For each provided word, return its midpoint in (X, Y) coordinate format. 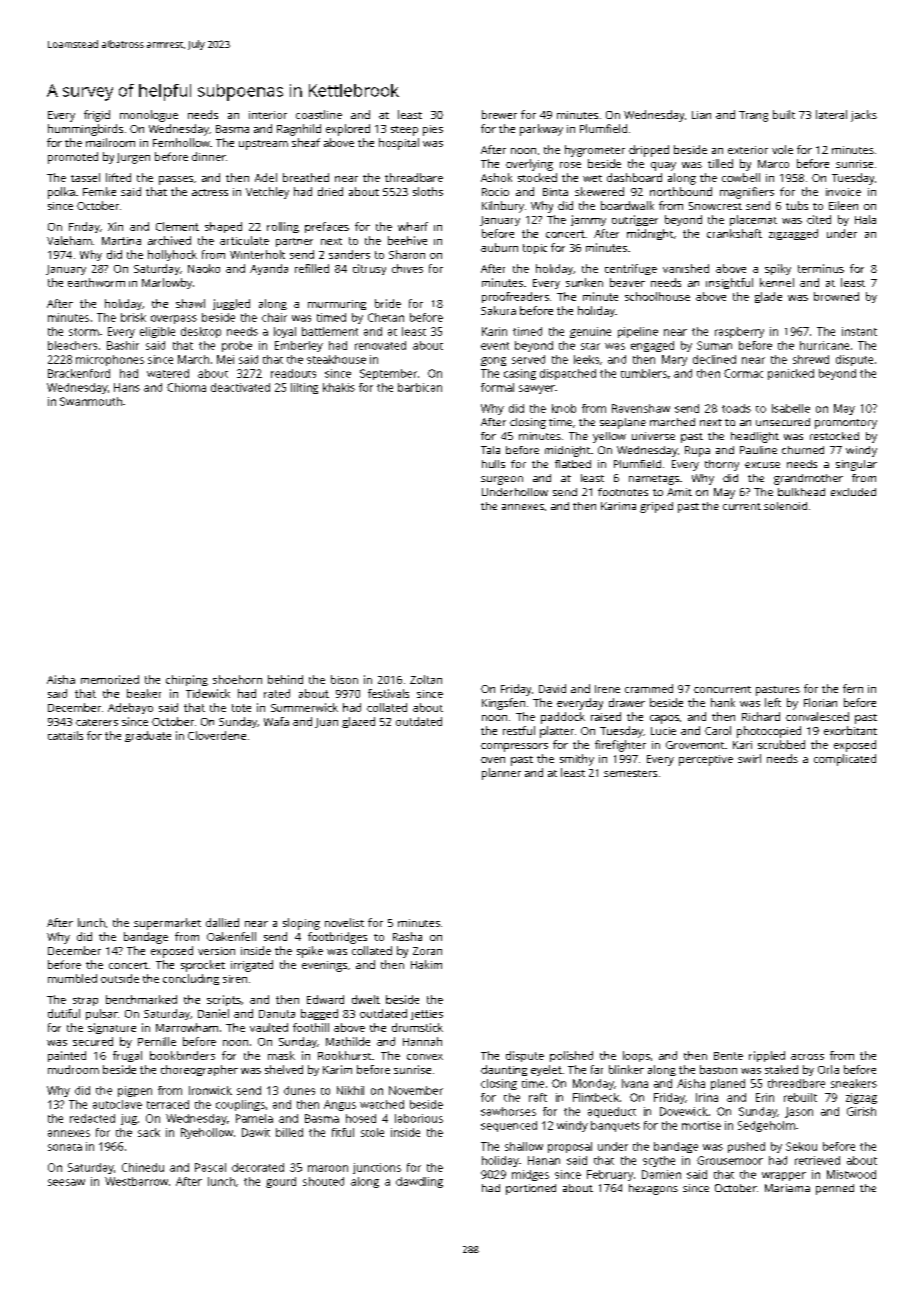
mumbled (72, 978)
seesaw (66, 1182)
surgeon (502, 480)
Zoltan (426, 679)
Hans (127, 387)
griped (656, 507)
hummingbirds (85, 130)
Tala (490, 450)
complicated (845, 760)
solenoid (785, 506)
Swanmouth (91, 401)
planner (501, 774)
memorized (110, 679)
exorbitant (850, 730)
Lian (701, 115)
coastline (319, 114)
